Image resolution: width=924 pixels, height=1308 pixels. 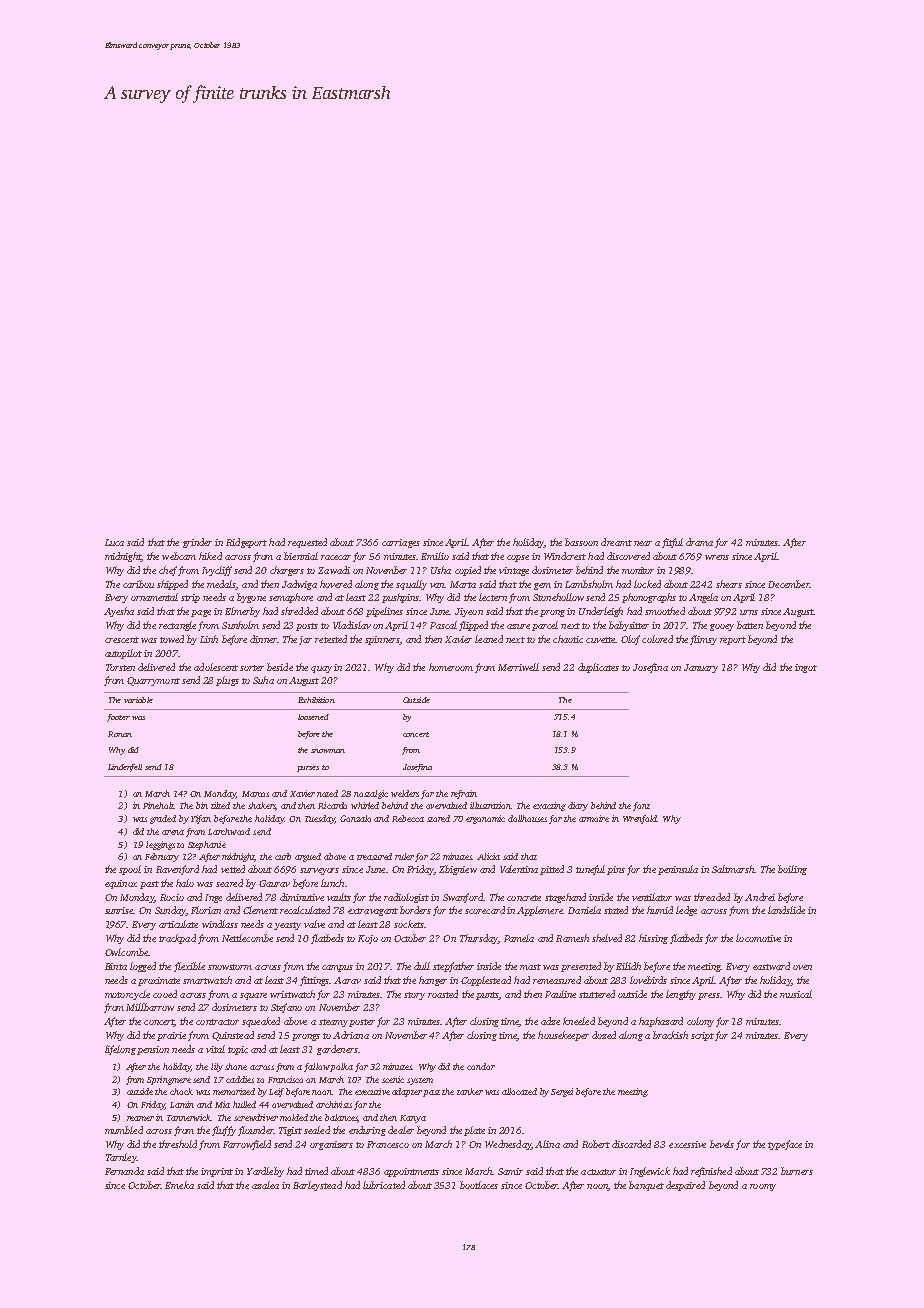 I want to click on Clement, so click(x=260, y=910).
